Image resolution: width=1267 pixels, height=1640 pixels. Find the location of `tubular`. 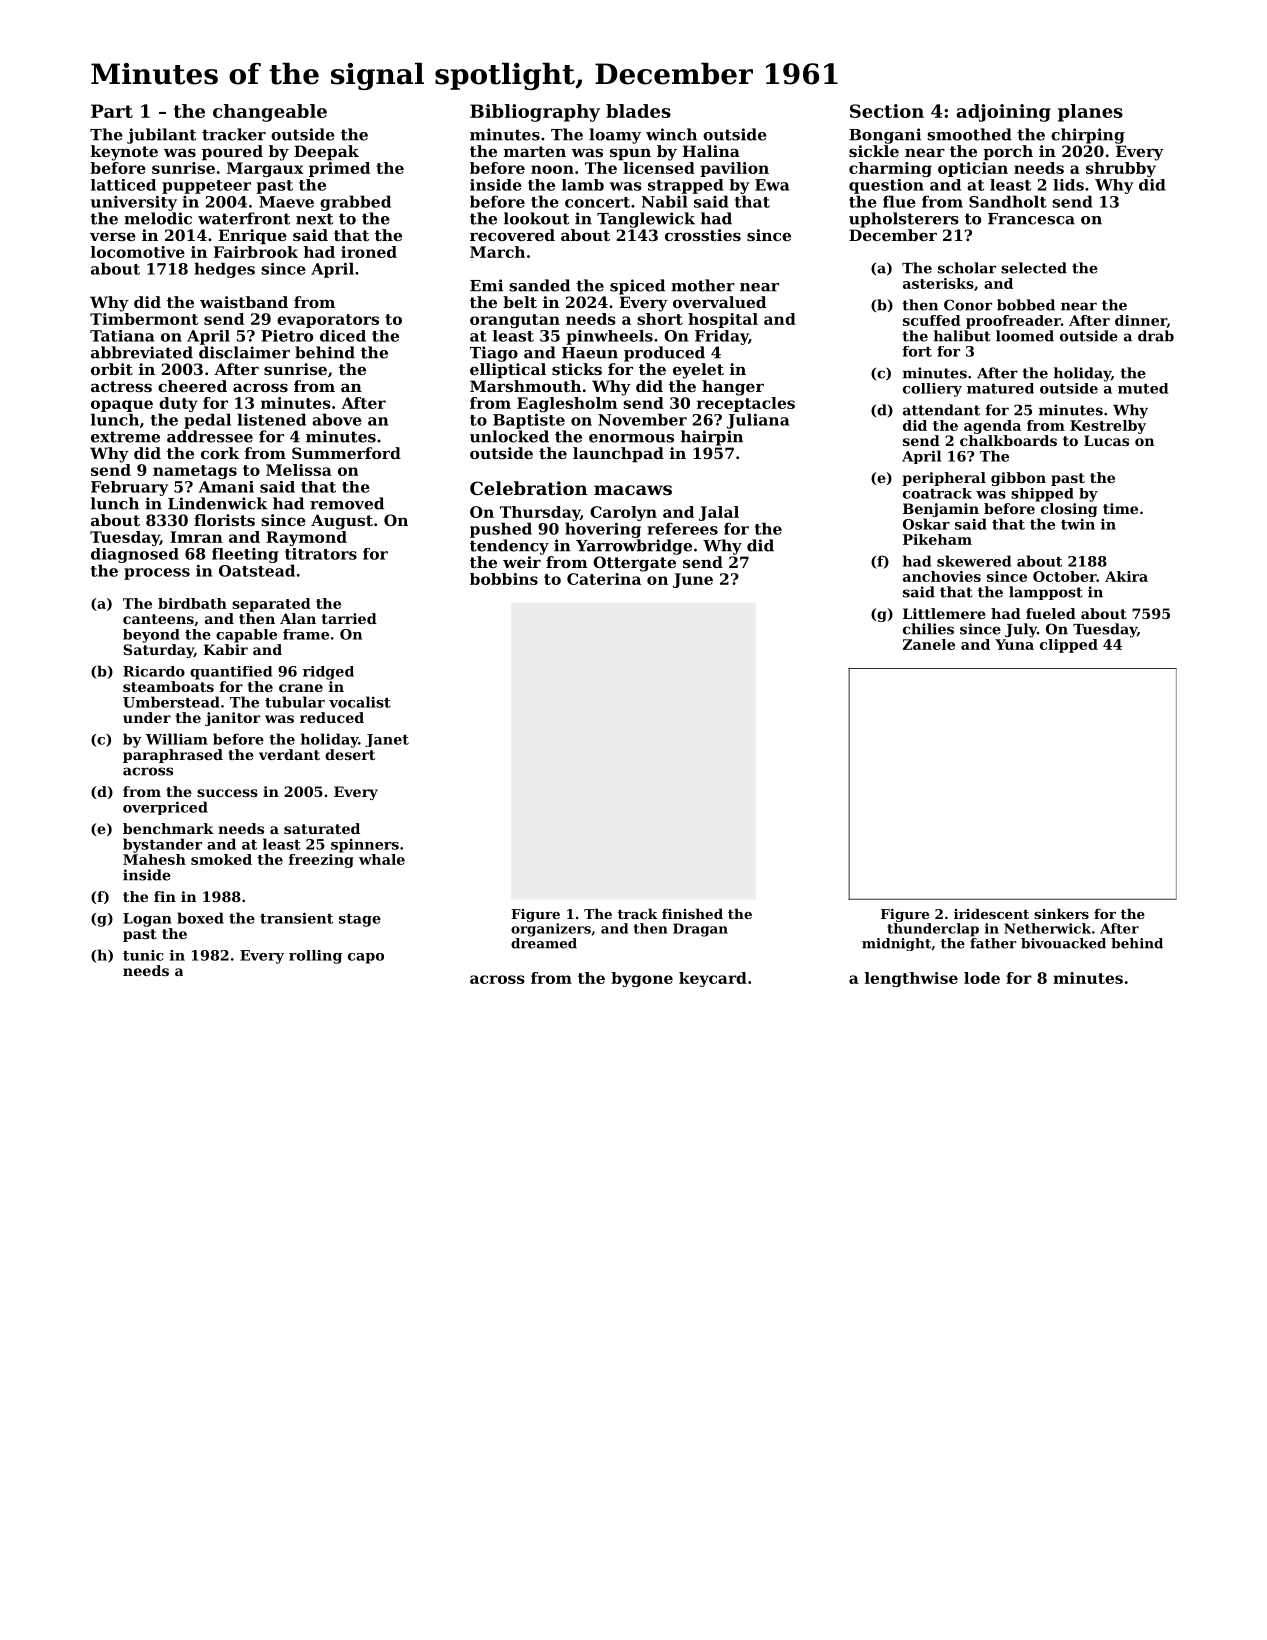

tubular is located at coordinates (295, 702).
